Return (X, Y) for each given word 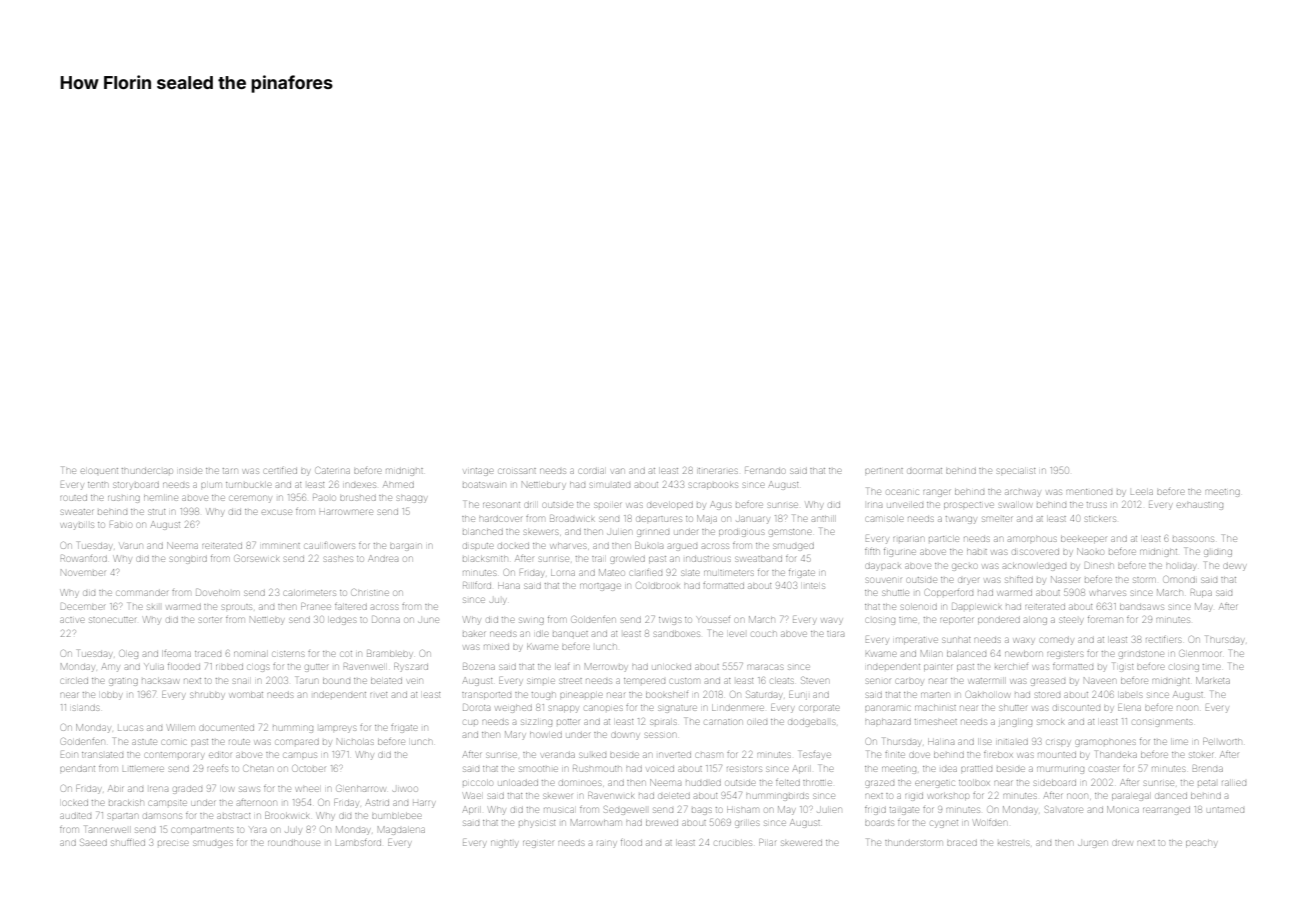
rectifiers (1163, 640)
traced (208, 654)
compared (297, 742)
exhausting (1200, 506)
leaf (563, 667)
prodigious (741, 533)
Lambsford (358, 843)
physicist (537, 824)
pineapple (581, 695)
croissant (517, 471)
